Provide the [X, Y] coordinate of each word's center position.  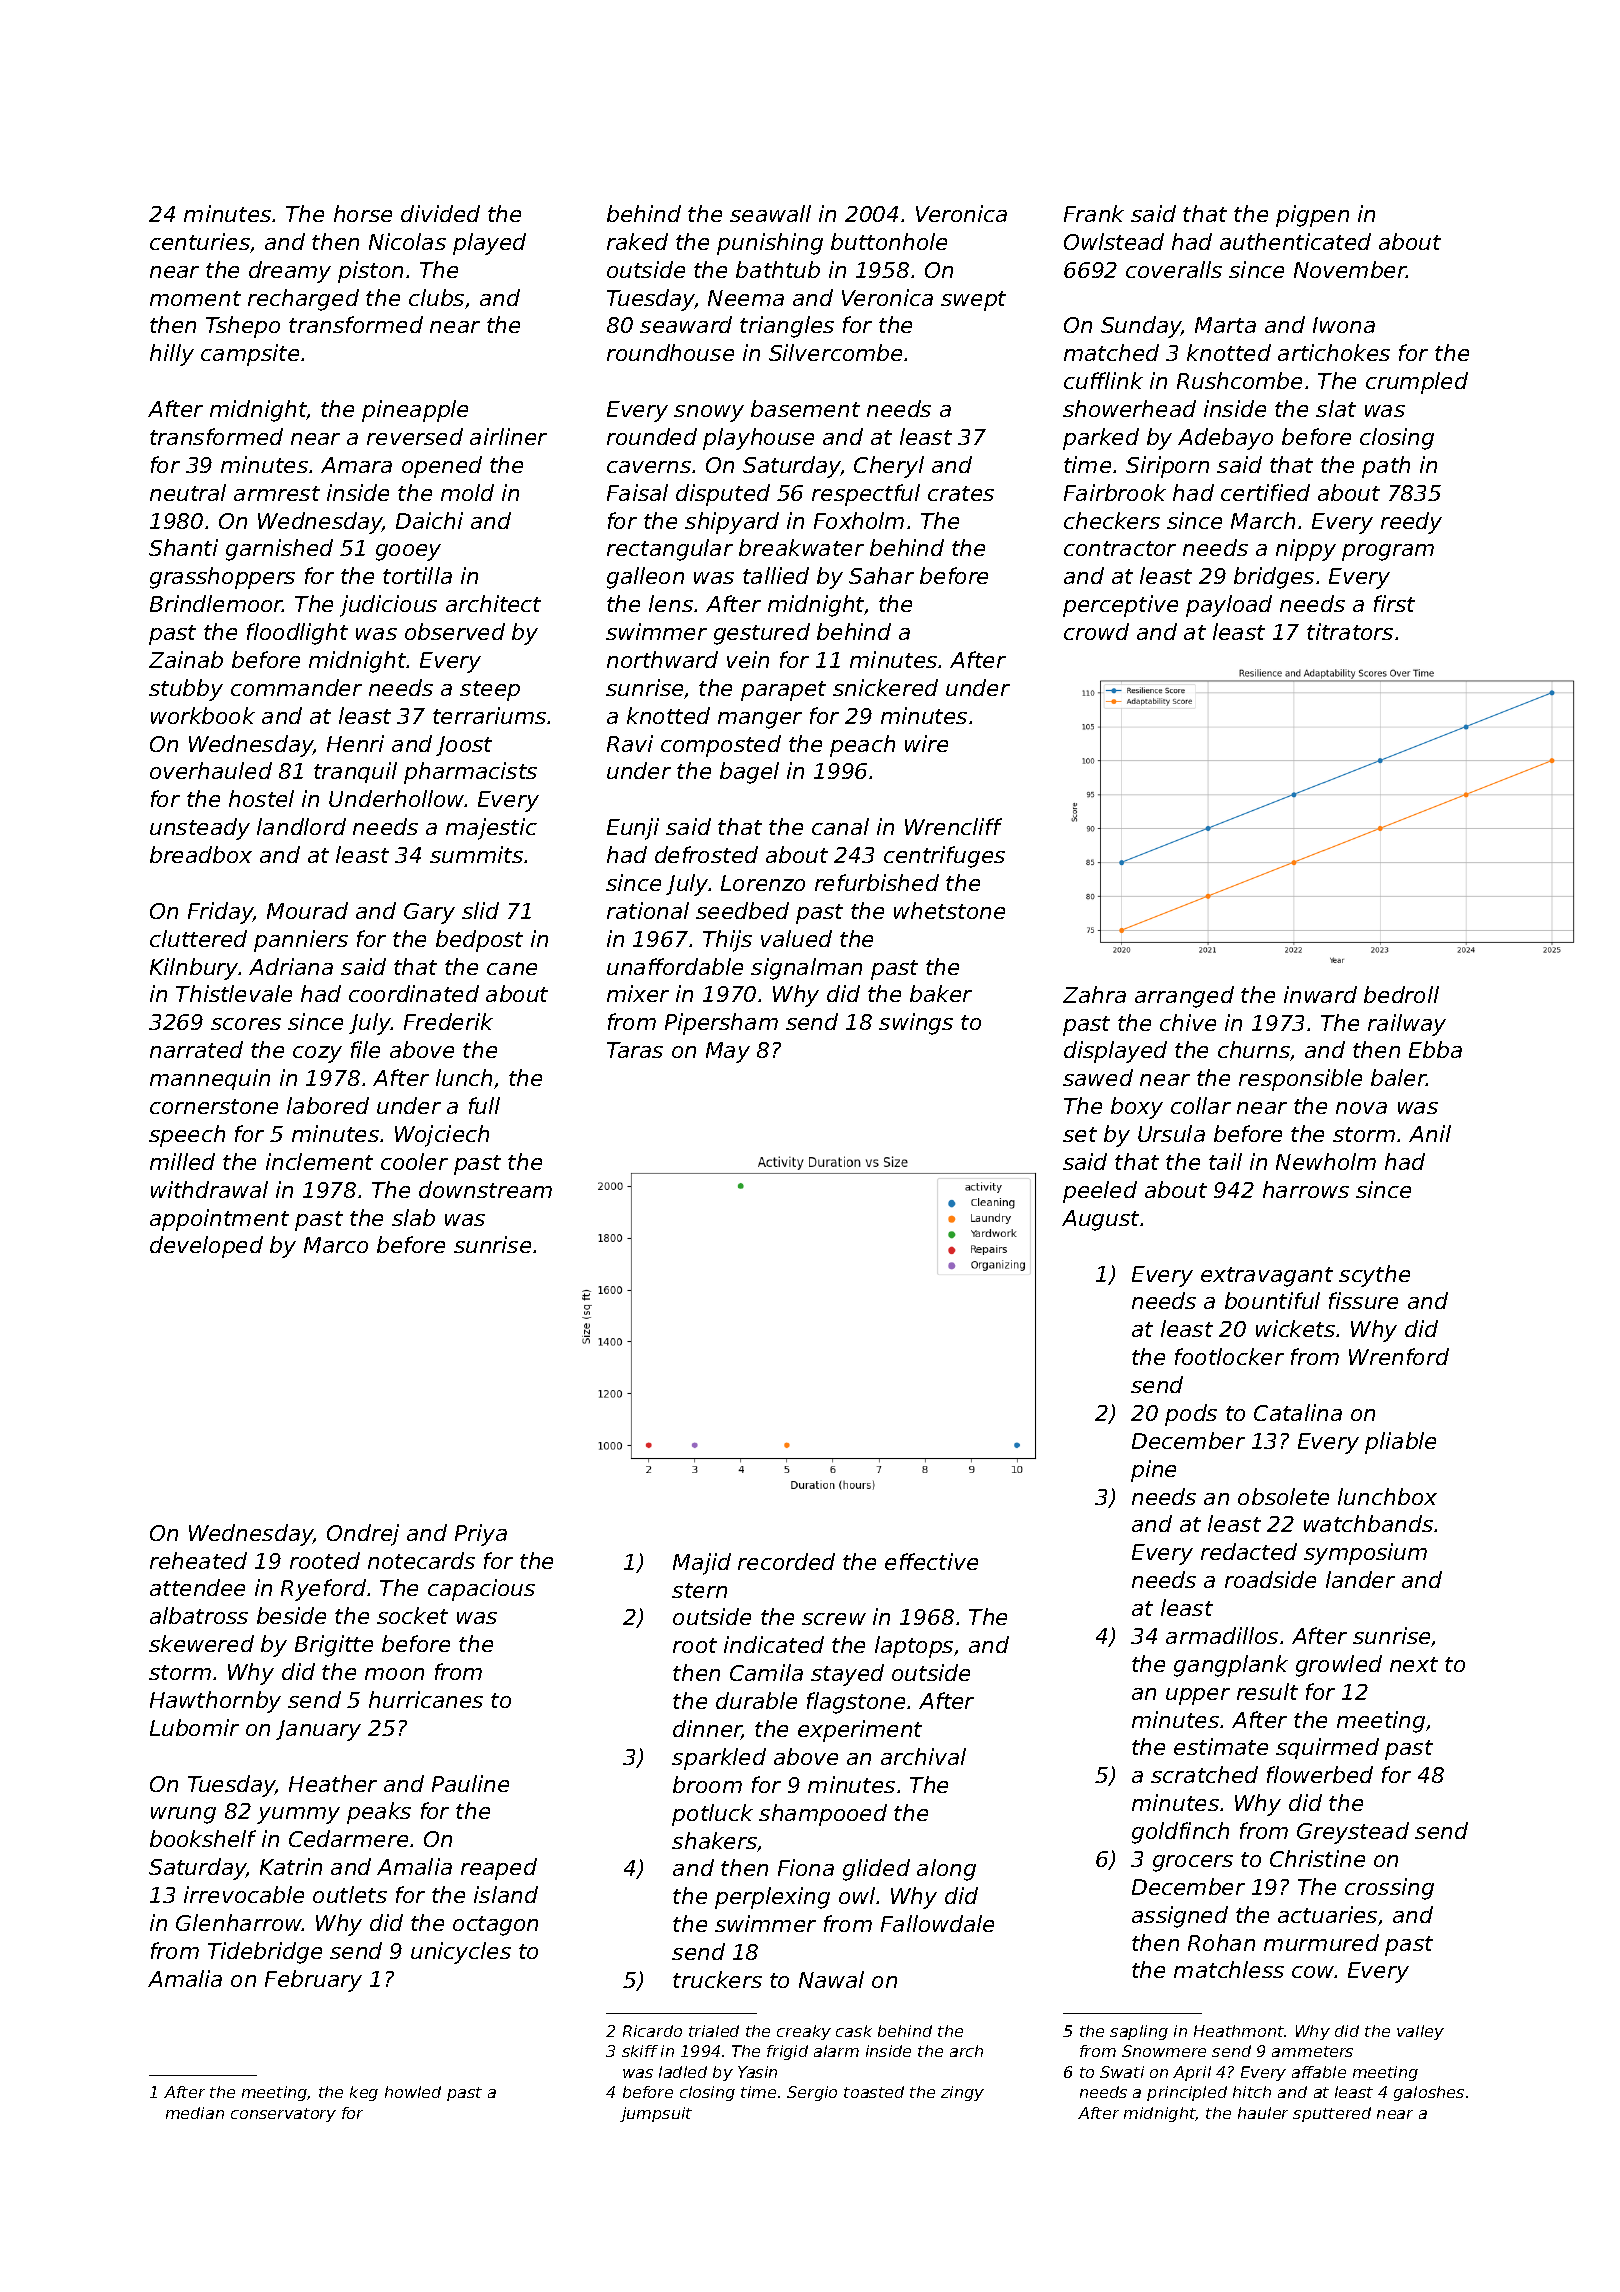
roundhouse [670, 352]
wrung [183, 1815]
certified [1265, 492]
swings [916, 1024]
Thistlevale [234, 993]
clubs [436, 297]
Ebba [1435, 1049]
